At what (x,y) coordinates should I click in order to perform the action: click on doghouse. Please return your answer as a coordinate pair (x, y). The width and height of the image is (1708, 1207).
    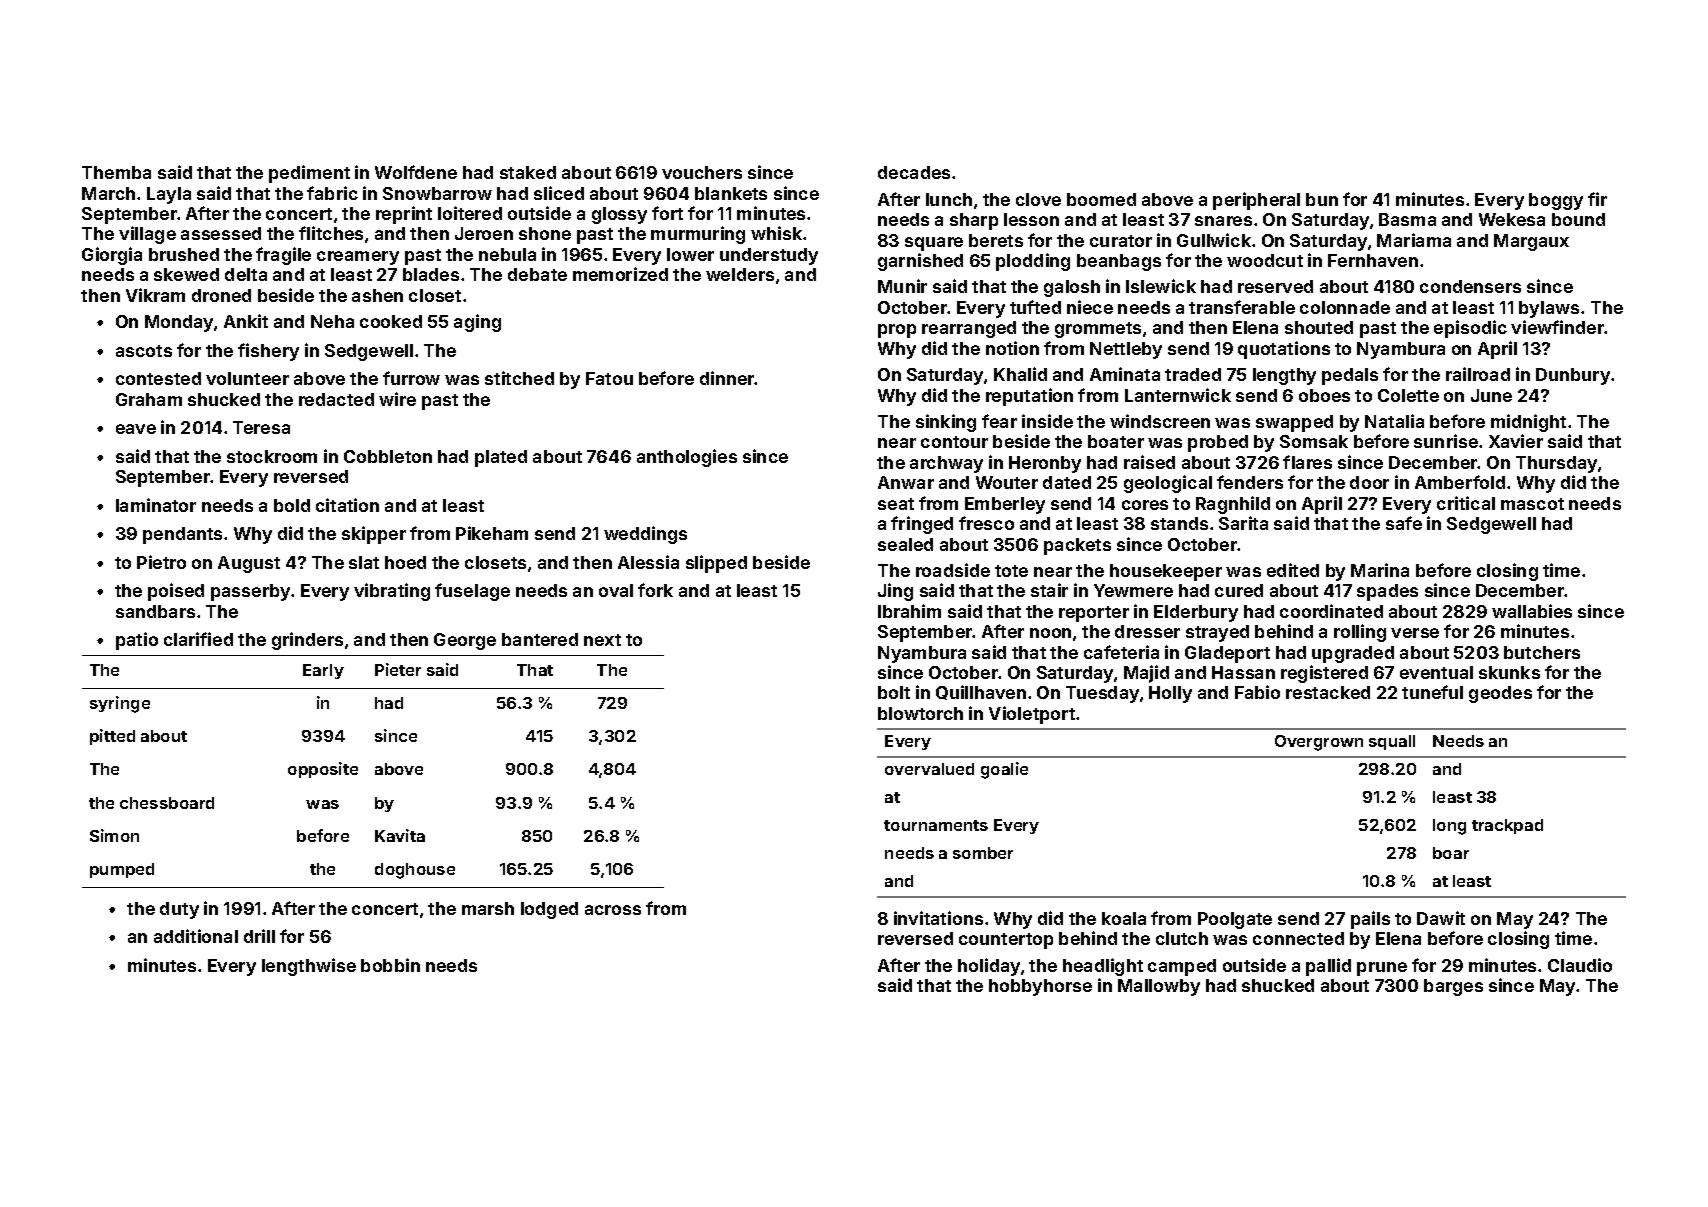
    Looking at the image, I should click on (415, 871).
